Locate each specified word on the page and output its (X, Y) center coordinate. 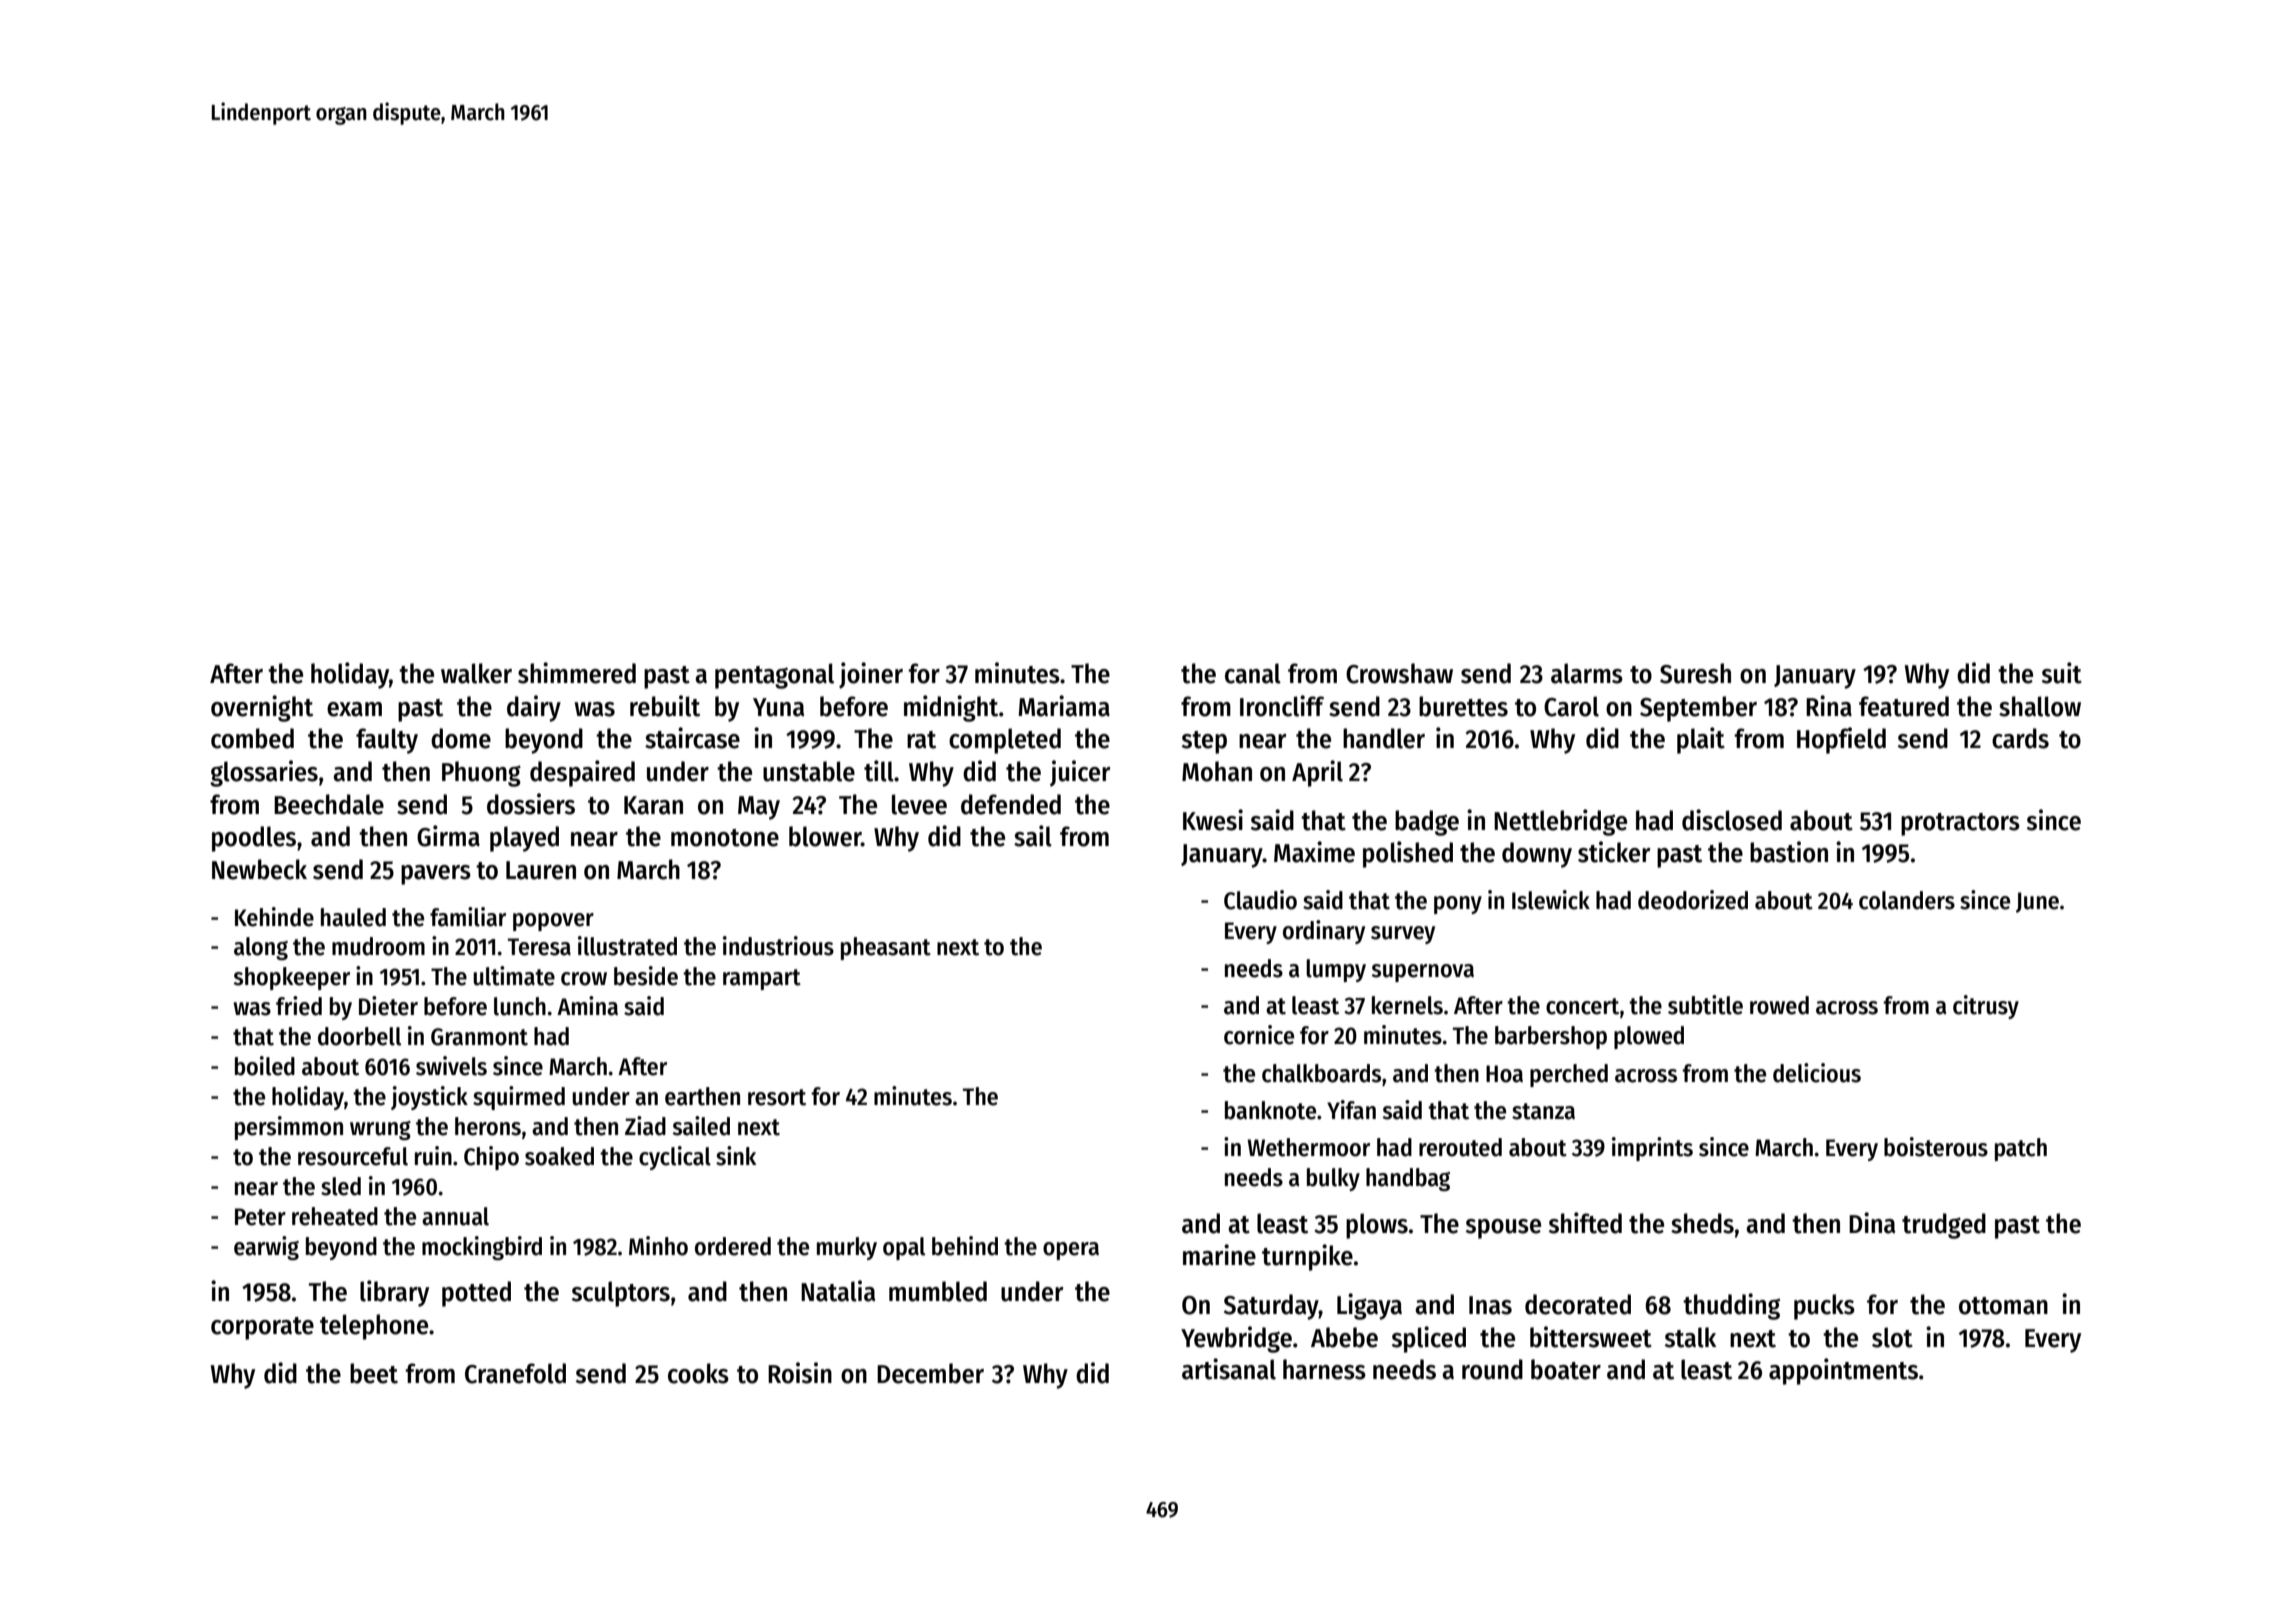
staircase (692, 738)
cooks (698, 1373)
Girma (448, 836)
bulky (1333, 1179)
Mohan (1217, 771)
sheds (1702, 1223)
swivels (451, 1066)
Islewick (1551, 900)
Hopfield (1841, 740)
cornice (1259, 1035)
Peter (260, 1217)
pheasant (886, 948)
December (930, 1373)
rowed (1779, 1005)
